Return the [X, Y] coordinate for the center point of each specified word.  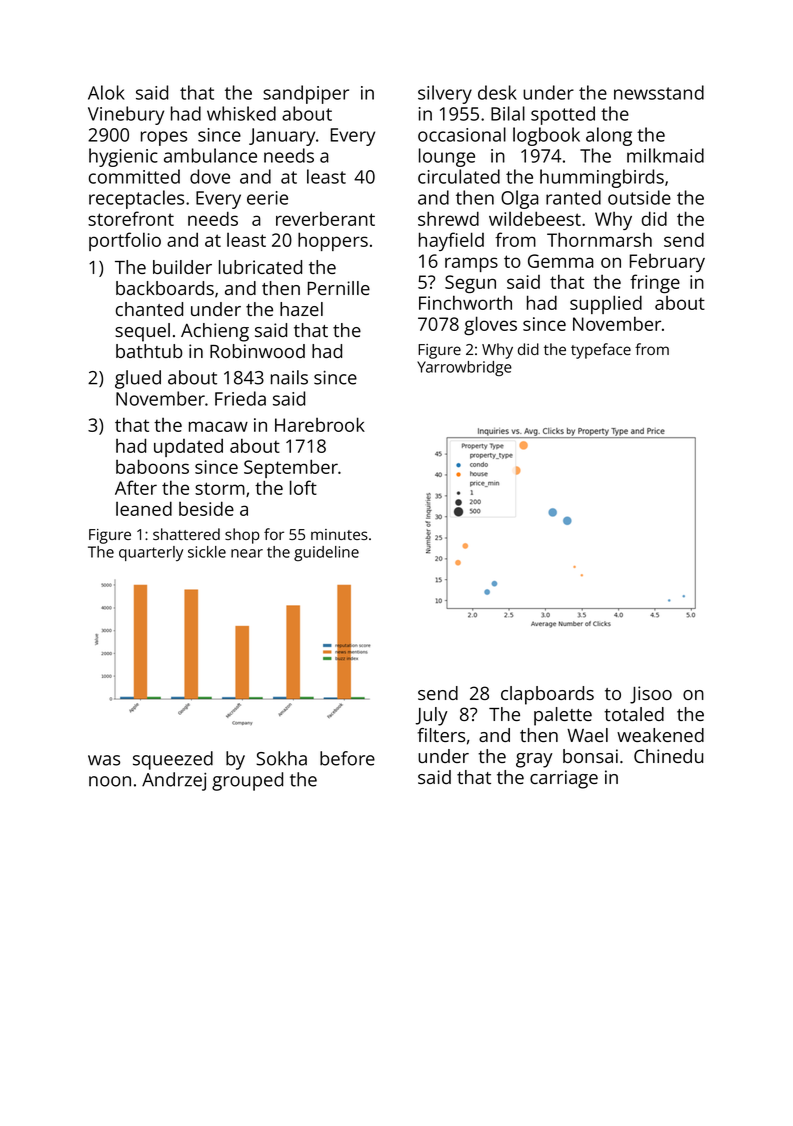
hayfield [451, 241]
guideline [326, 553]
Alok [106, 92]
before [347, 758]
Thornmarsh [599, 239]
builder [182, 267]
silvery [445, 94]
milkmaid [665, 155]
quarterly [151, 553]
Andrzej [174, 781]
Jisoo [651, 695]
